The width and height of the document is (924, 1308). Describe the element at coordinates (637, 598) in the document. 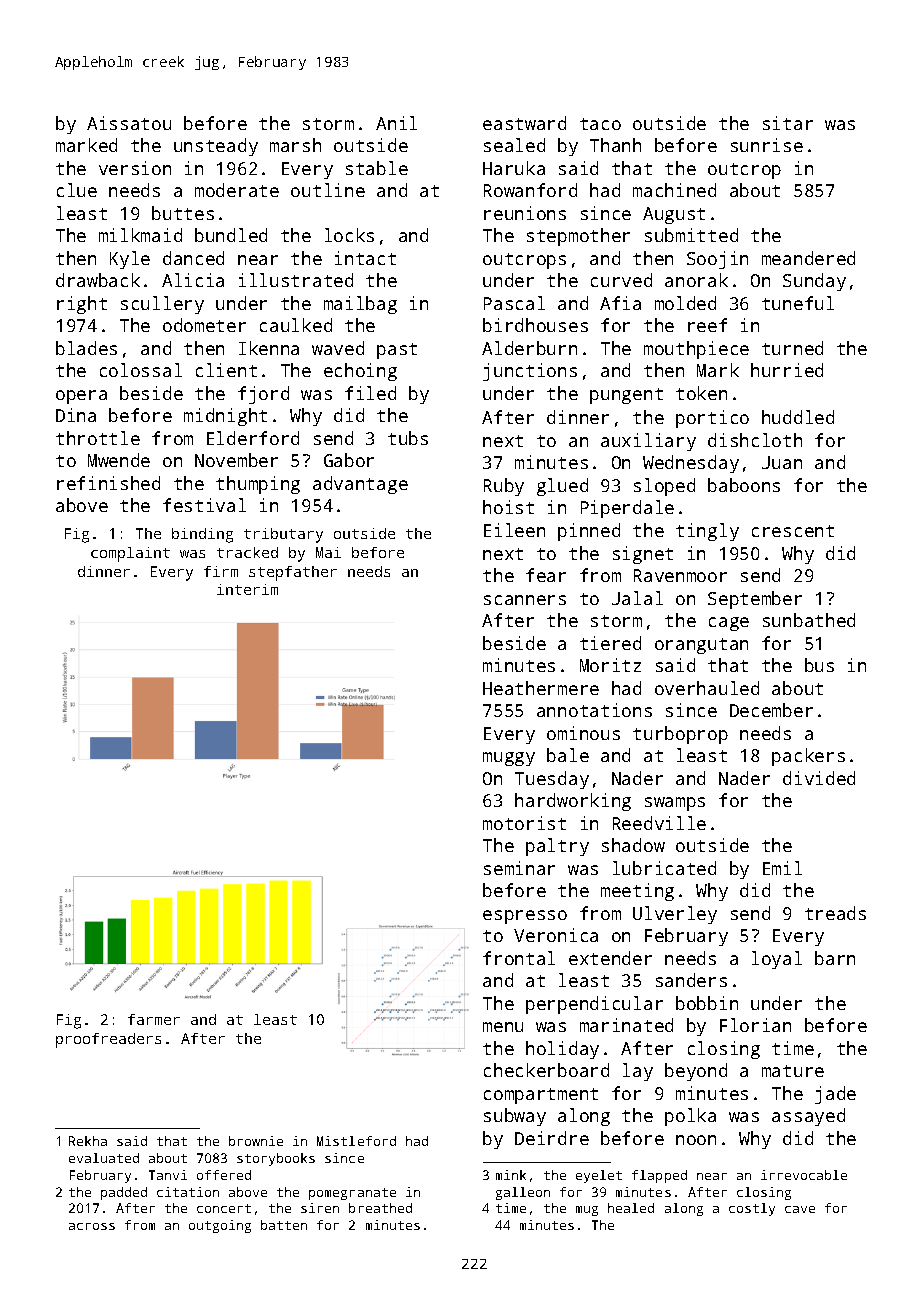

I see `Jalal` at that location.
